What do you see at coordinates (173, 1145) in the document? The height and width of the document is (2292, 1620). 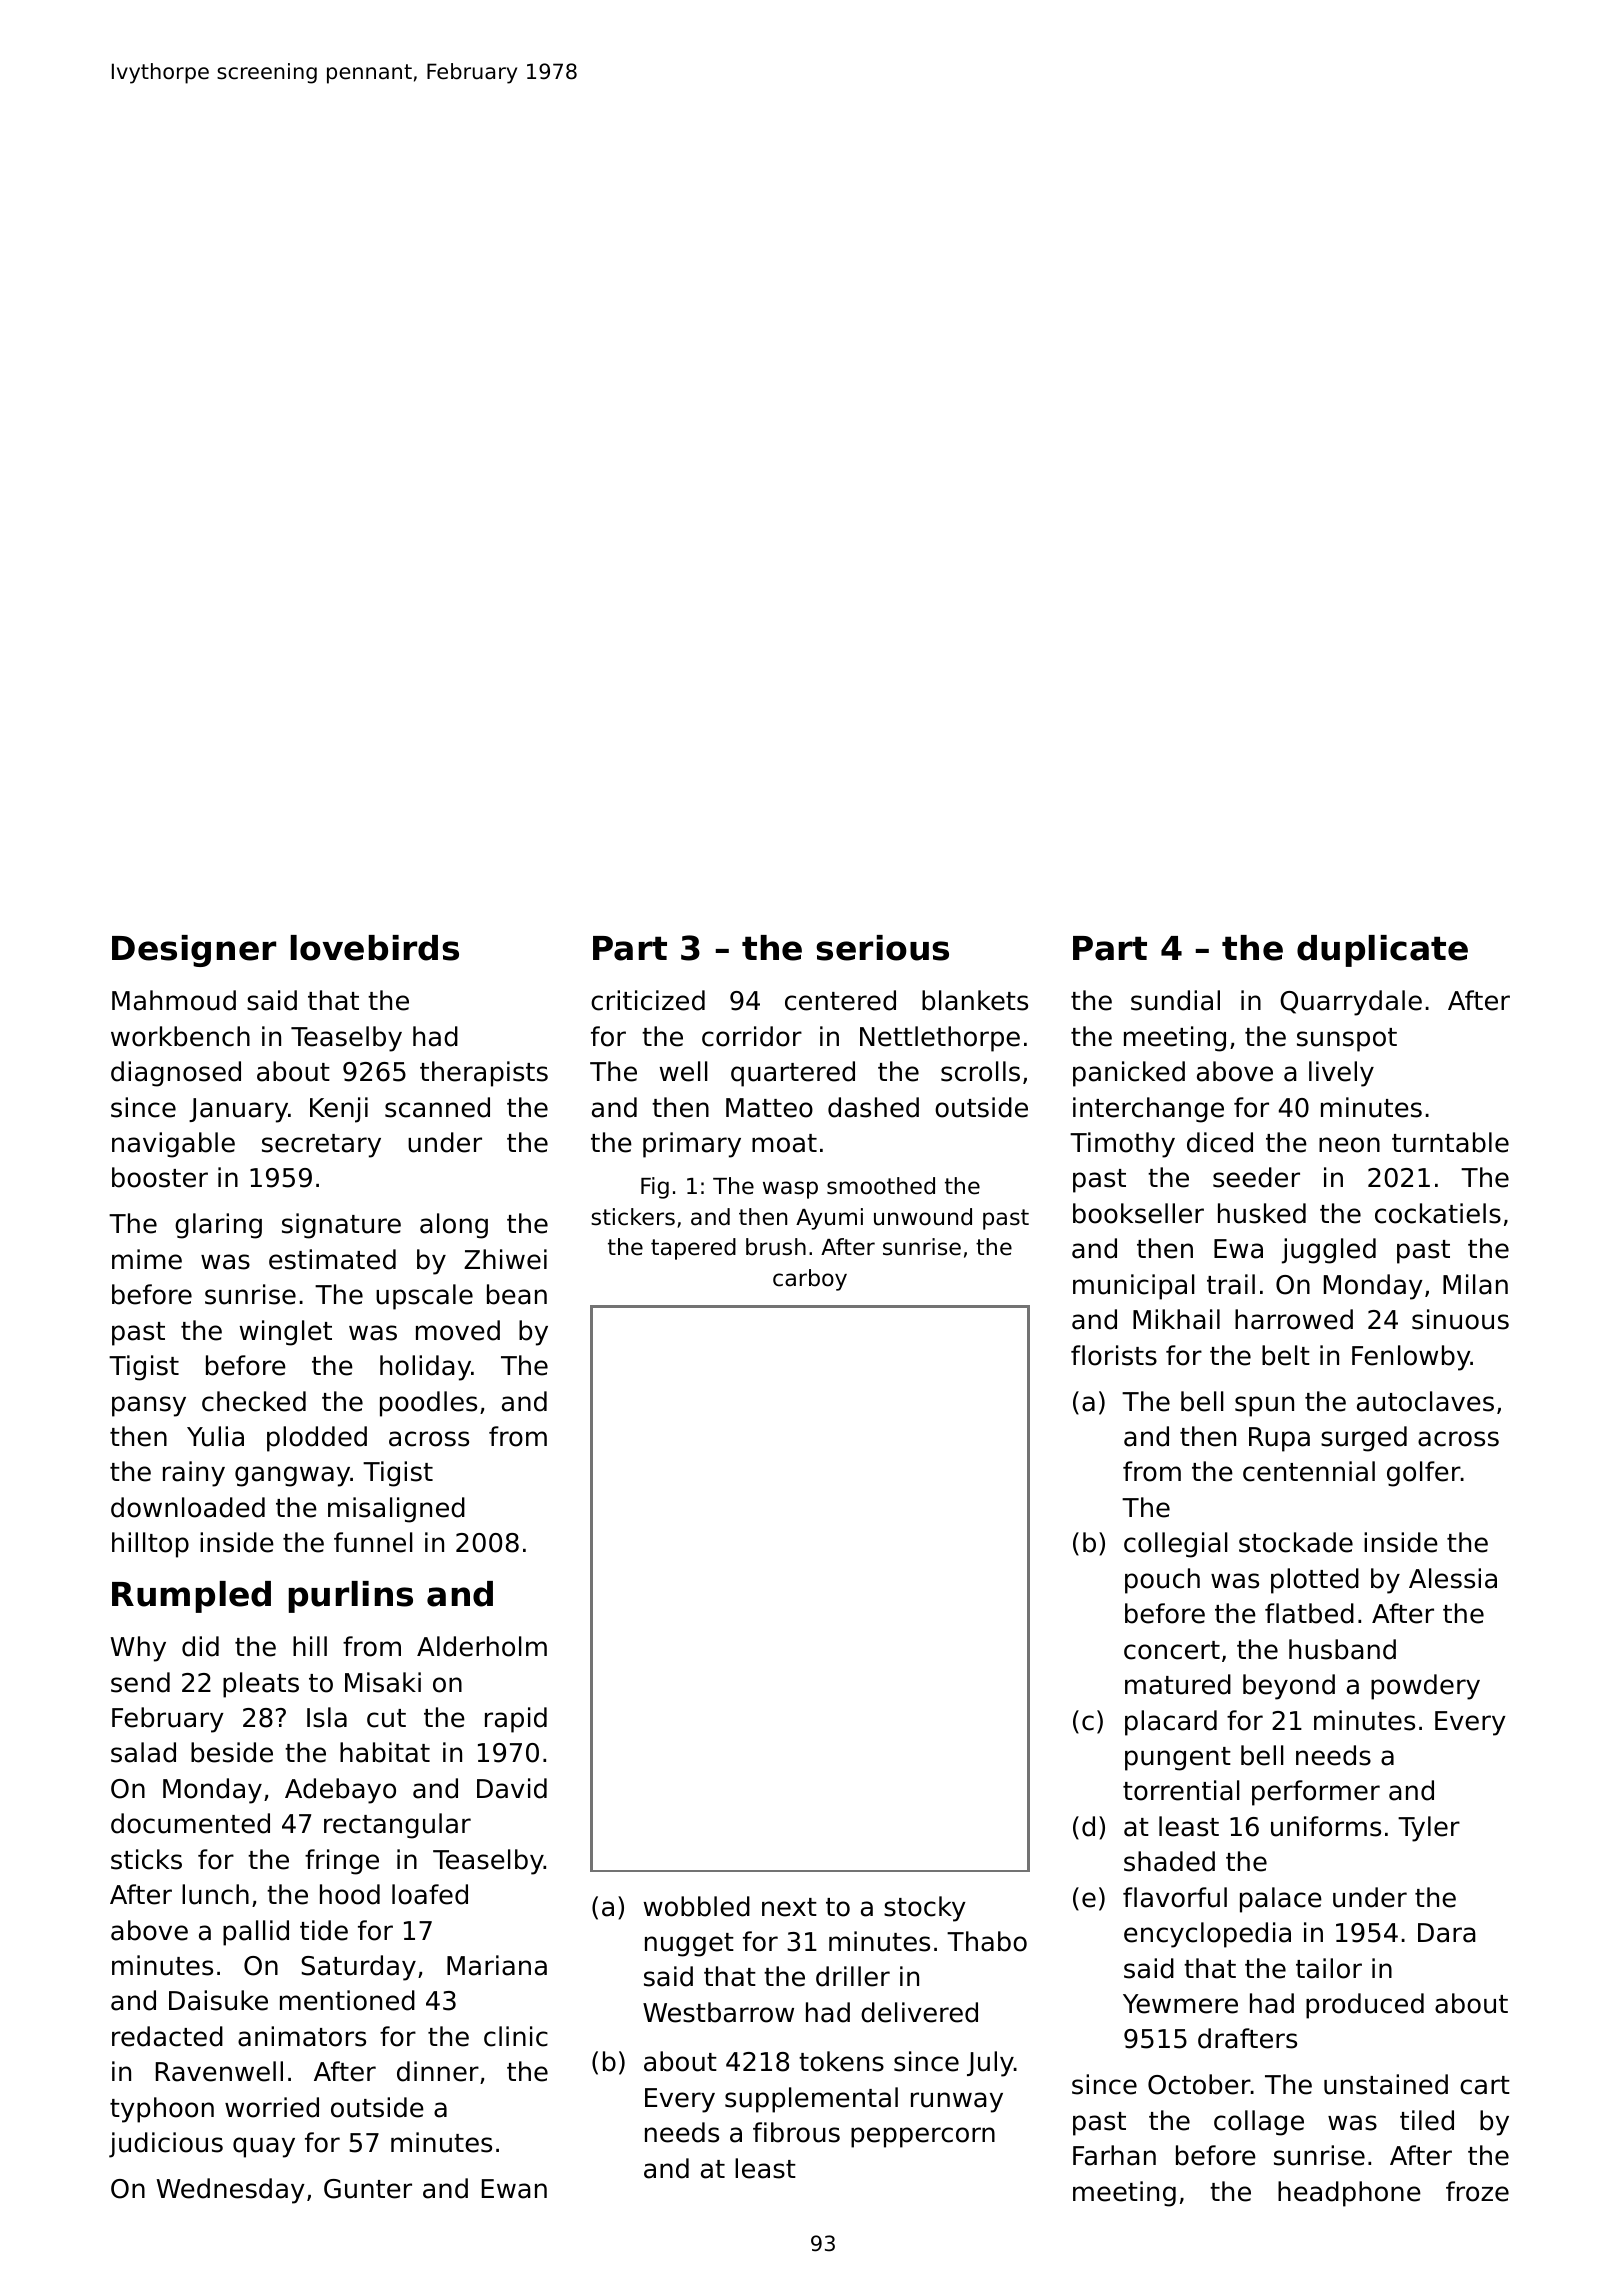 I see `navigable` at bounding box center [173, 1145].
